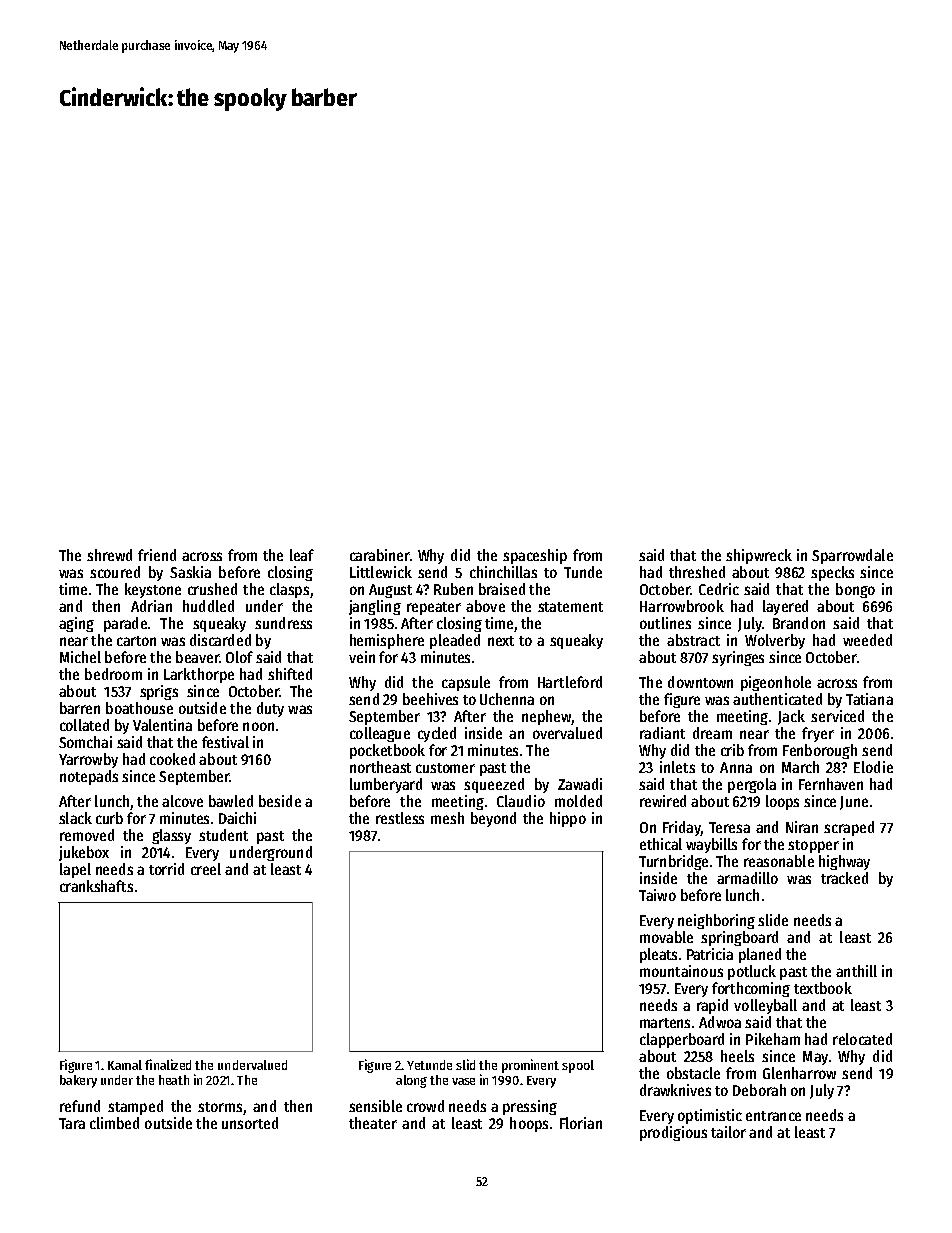  What do you see at coordinates (485, 606) in the screenshot?
I see `above` at bounding box center [485, 606].
